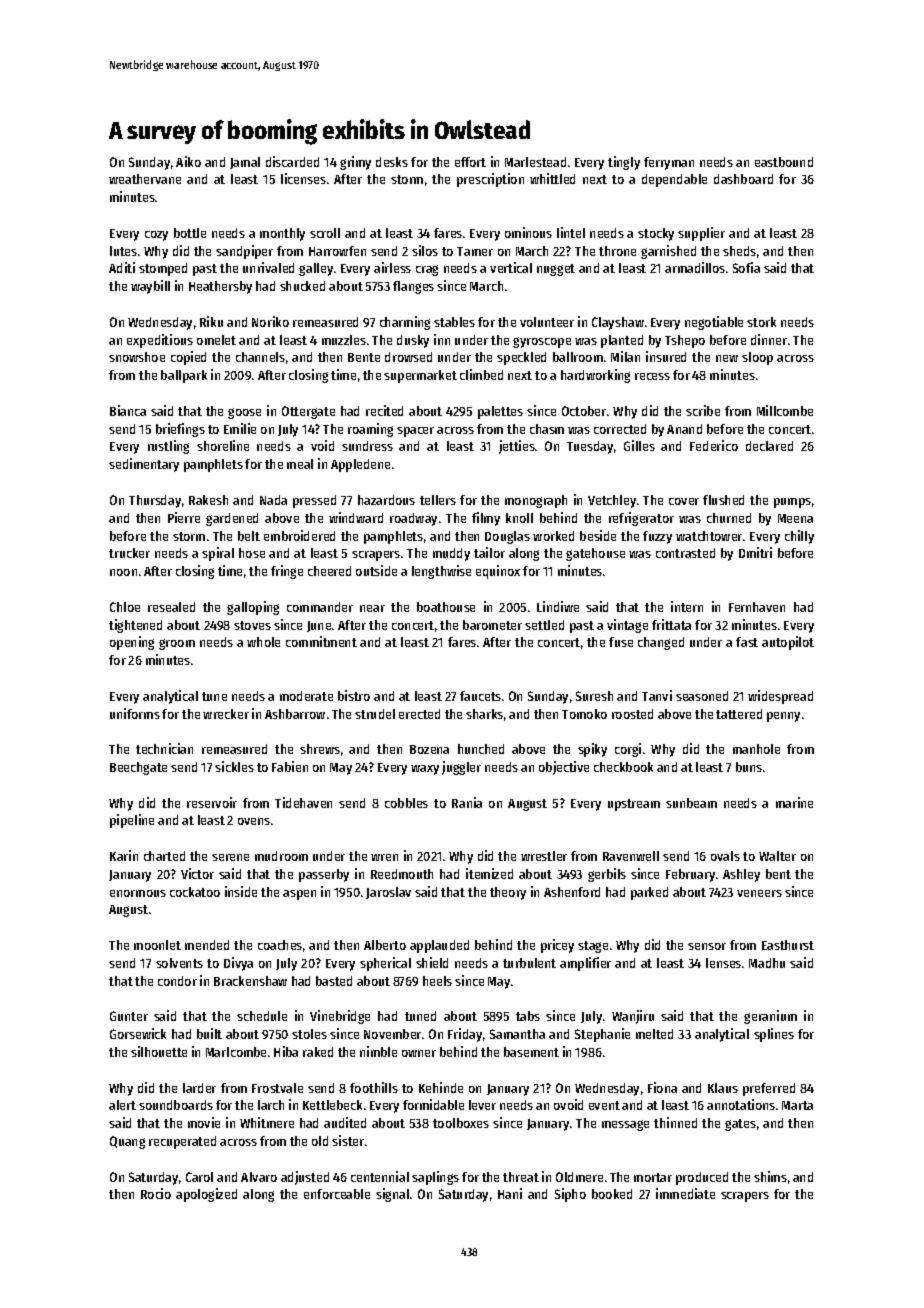 Image resolution: width=924 pixels, height=1308 pixels. What do you see at coordinates (517, 447) in the screenshot?
I see `jetties` at bounding box center [517, 447].
